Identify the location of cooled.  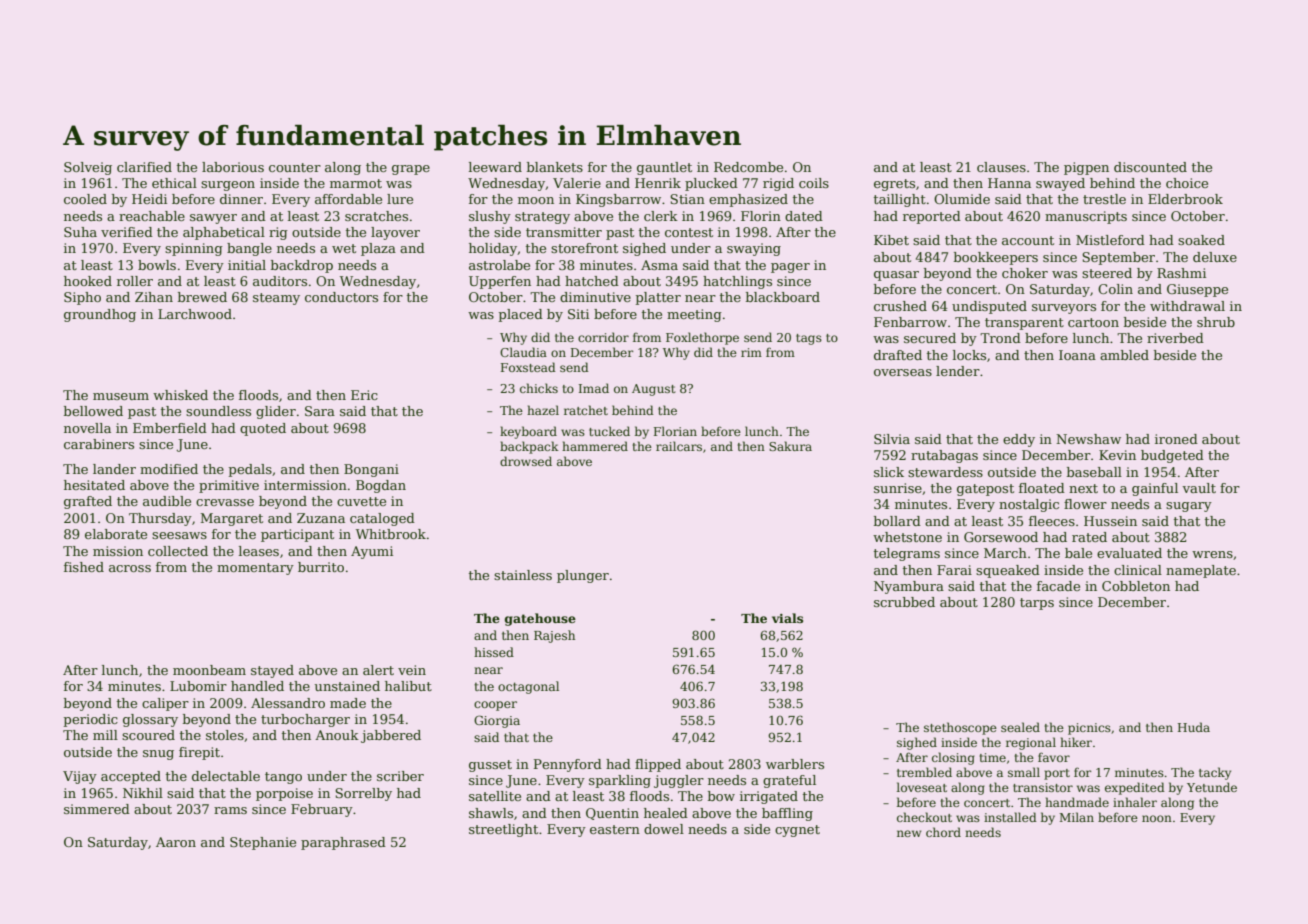
(85, 199).
